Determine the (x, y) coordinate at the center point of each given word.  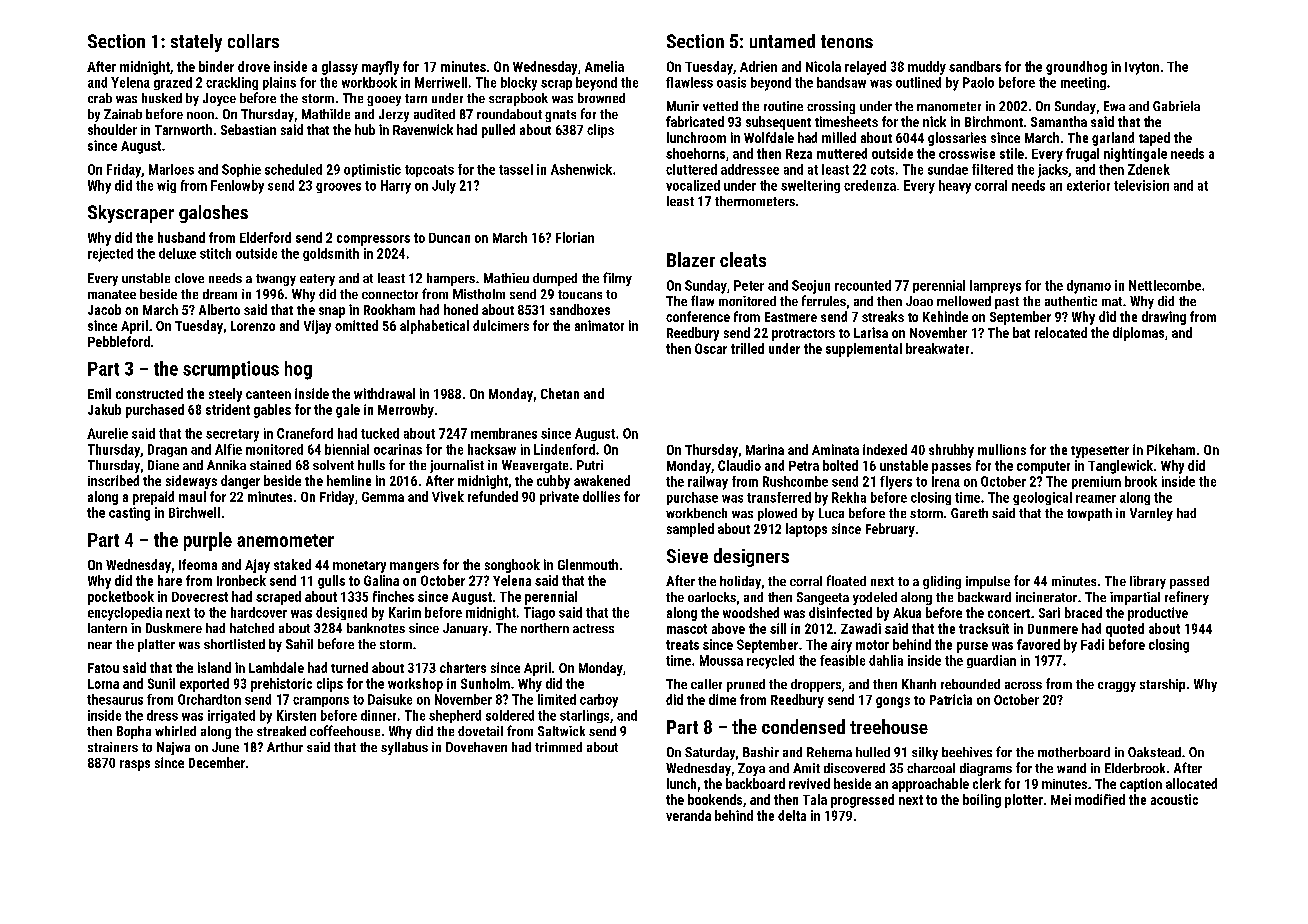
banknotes (376, 628)
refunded (493, 496)
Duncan (449, 238)
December (217, 762)
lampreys (995, 287)
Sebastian (248, 129)
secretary (232, 435)
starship (1162, 685)
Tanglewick (1120, 467)
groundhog (1076, 68)
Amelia (604, 66)
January (465, 629)
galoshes (213, 214)
